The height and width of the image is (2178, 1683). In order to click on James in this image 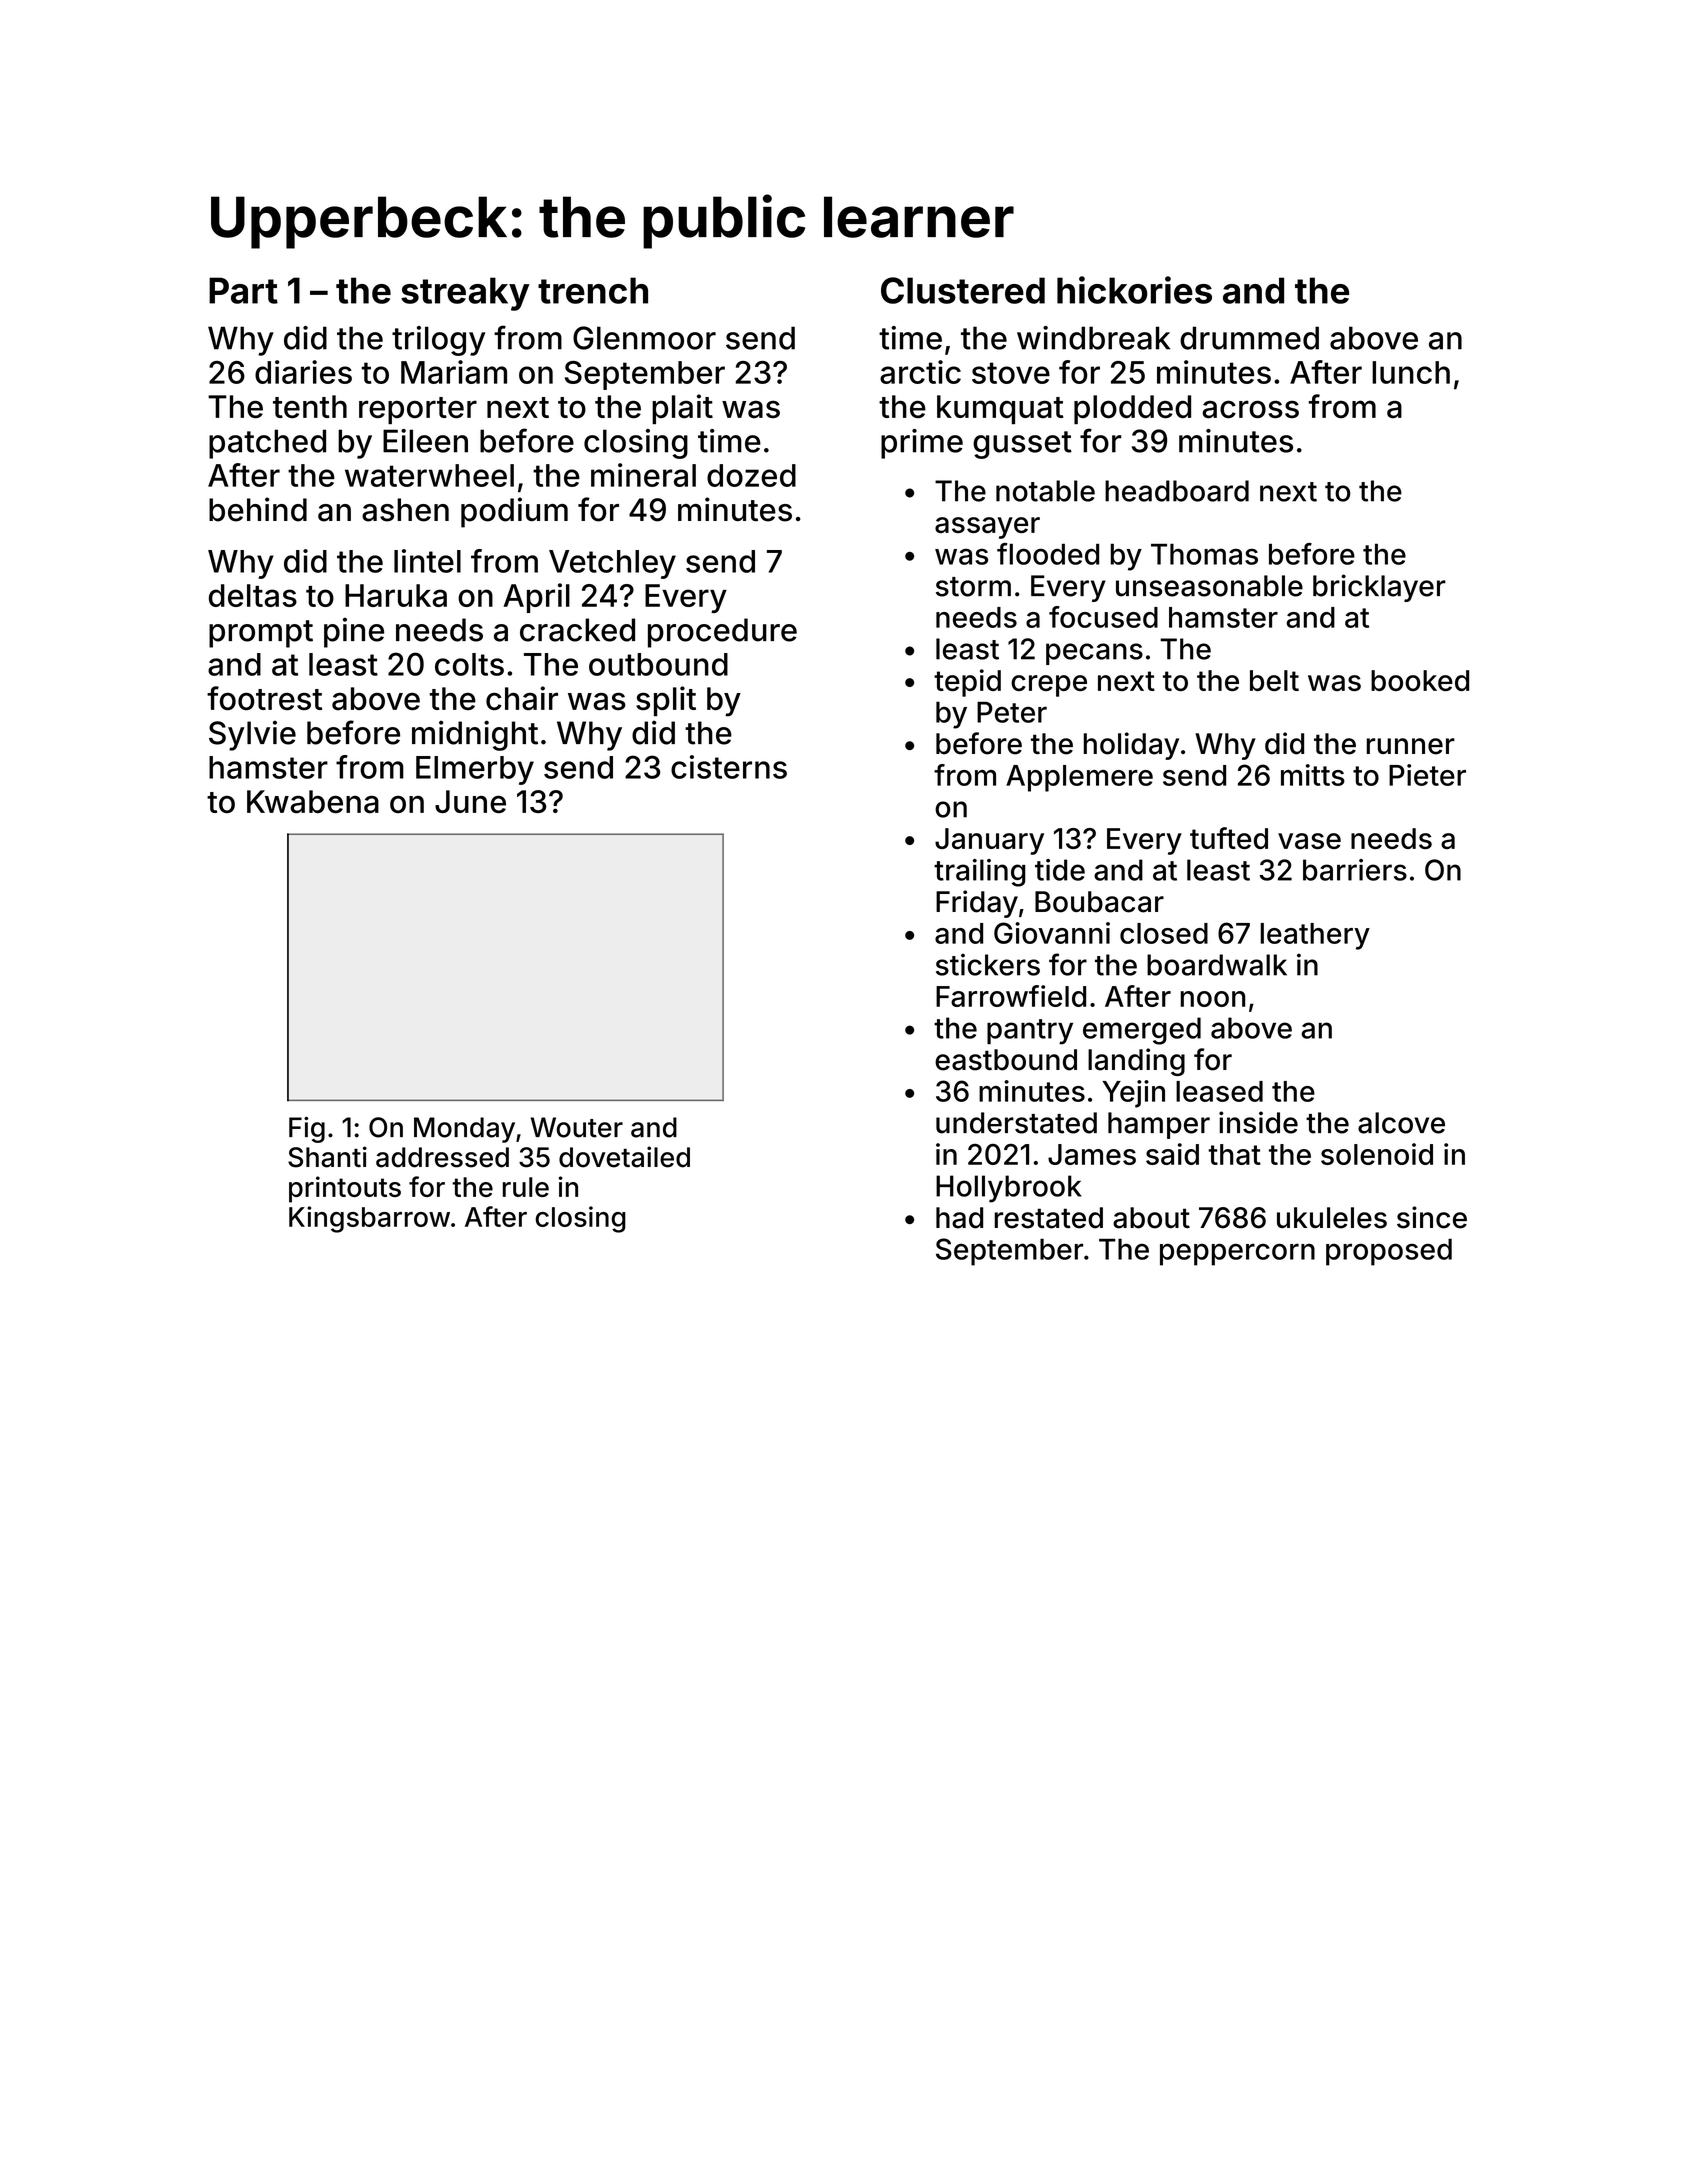, I will do `click(1092, 1154)`.
